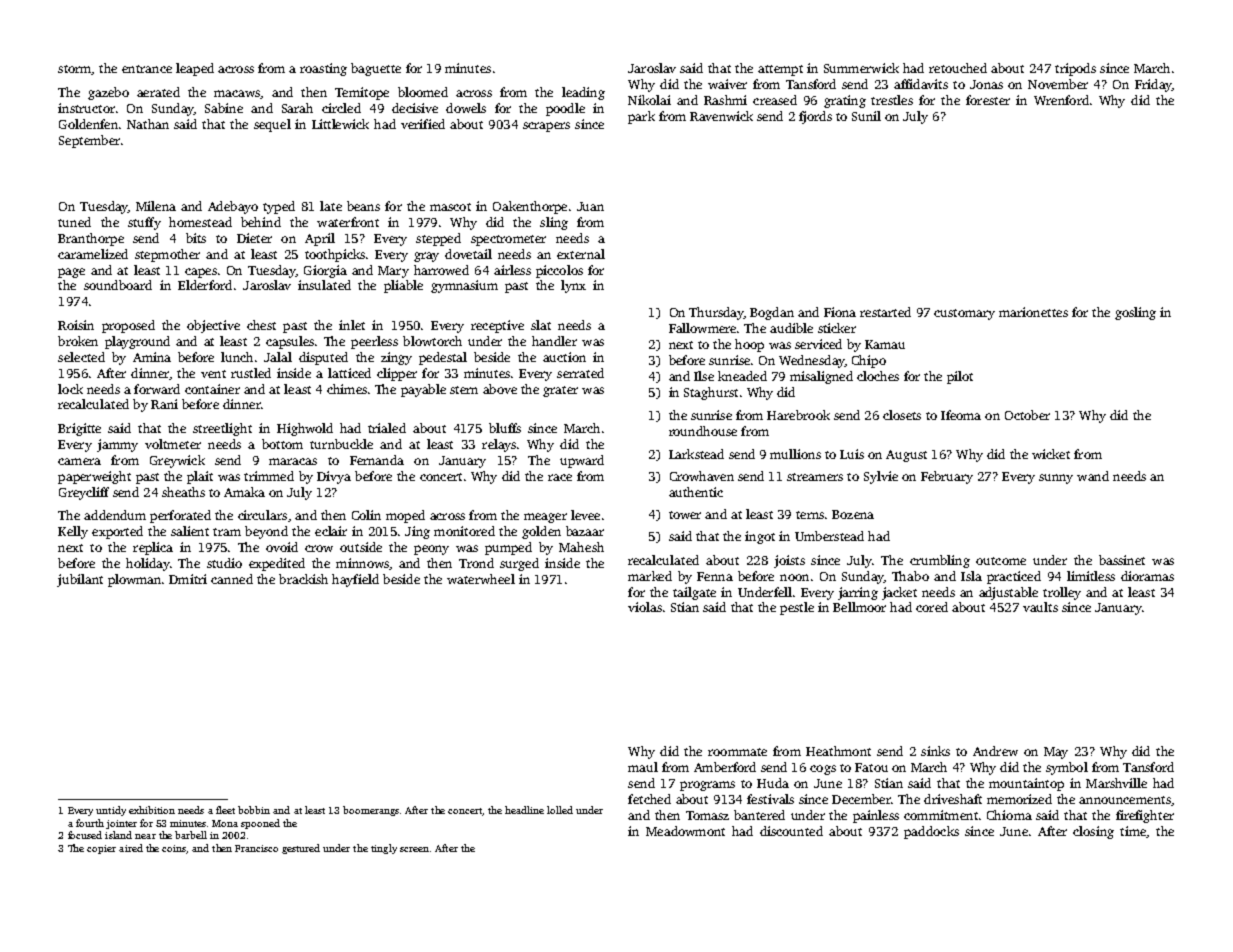 The width and height of the screenshot is (1233, 952). I want to click on spooned, so click(260, 824).
